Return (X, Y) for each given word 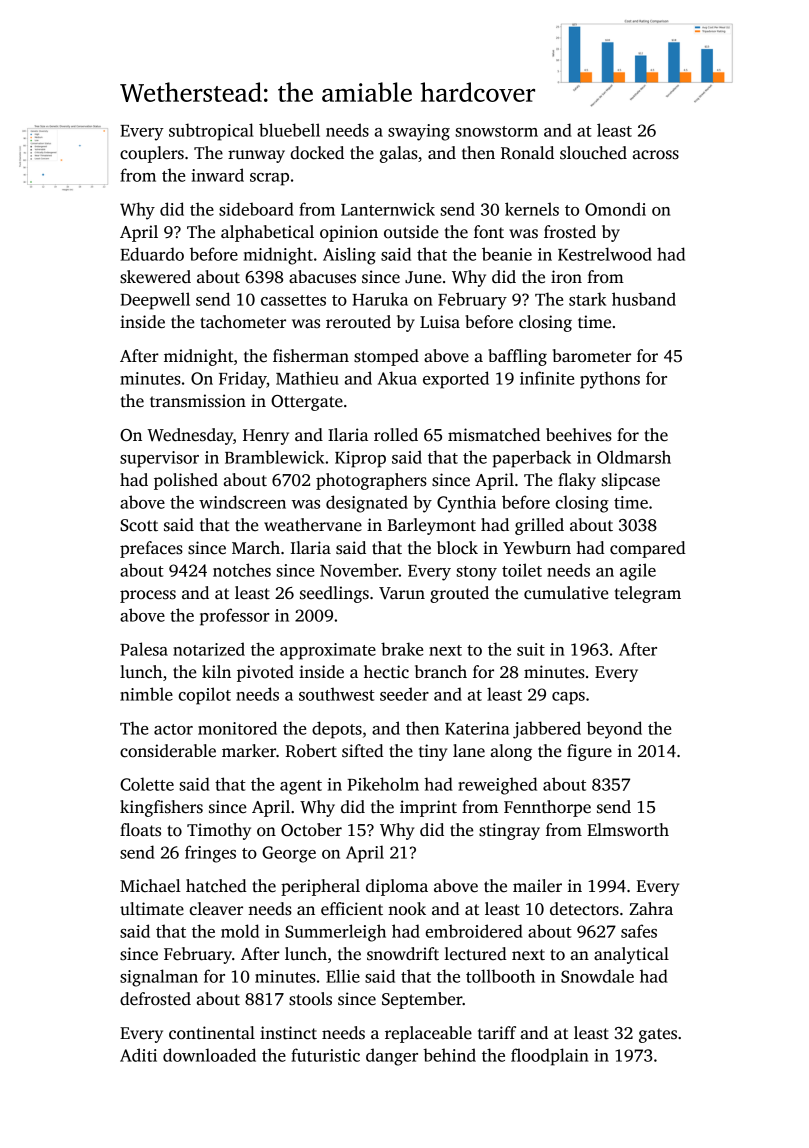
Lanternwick (388, 209)
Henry (266, 437)
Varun (402, 593)
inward (217, 175)
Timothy (219, 831)
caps (568, 698)
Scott (139, 525)
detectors (584, 909)
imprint (428, 808)
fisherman (311, 356)
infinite (547, 378)
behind (449, 1055)
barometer (592, 356)
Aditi (138, 1055)
